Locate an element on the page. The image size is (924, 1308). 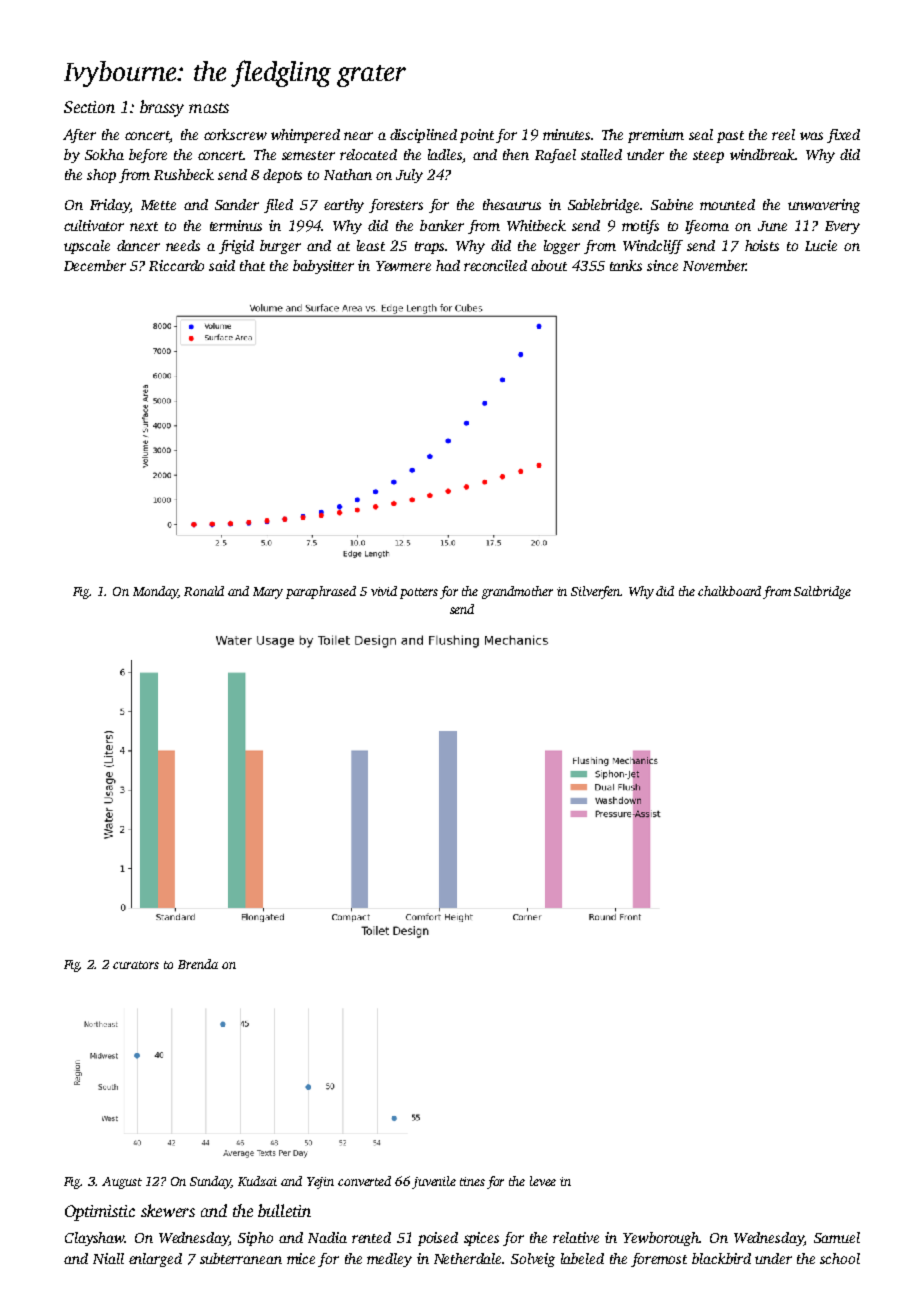
Every is located at coordinates (842, 227).
